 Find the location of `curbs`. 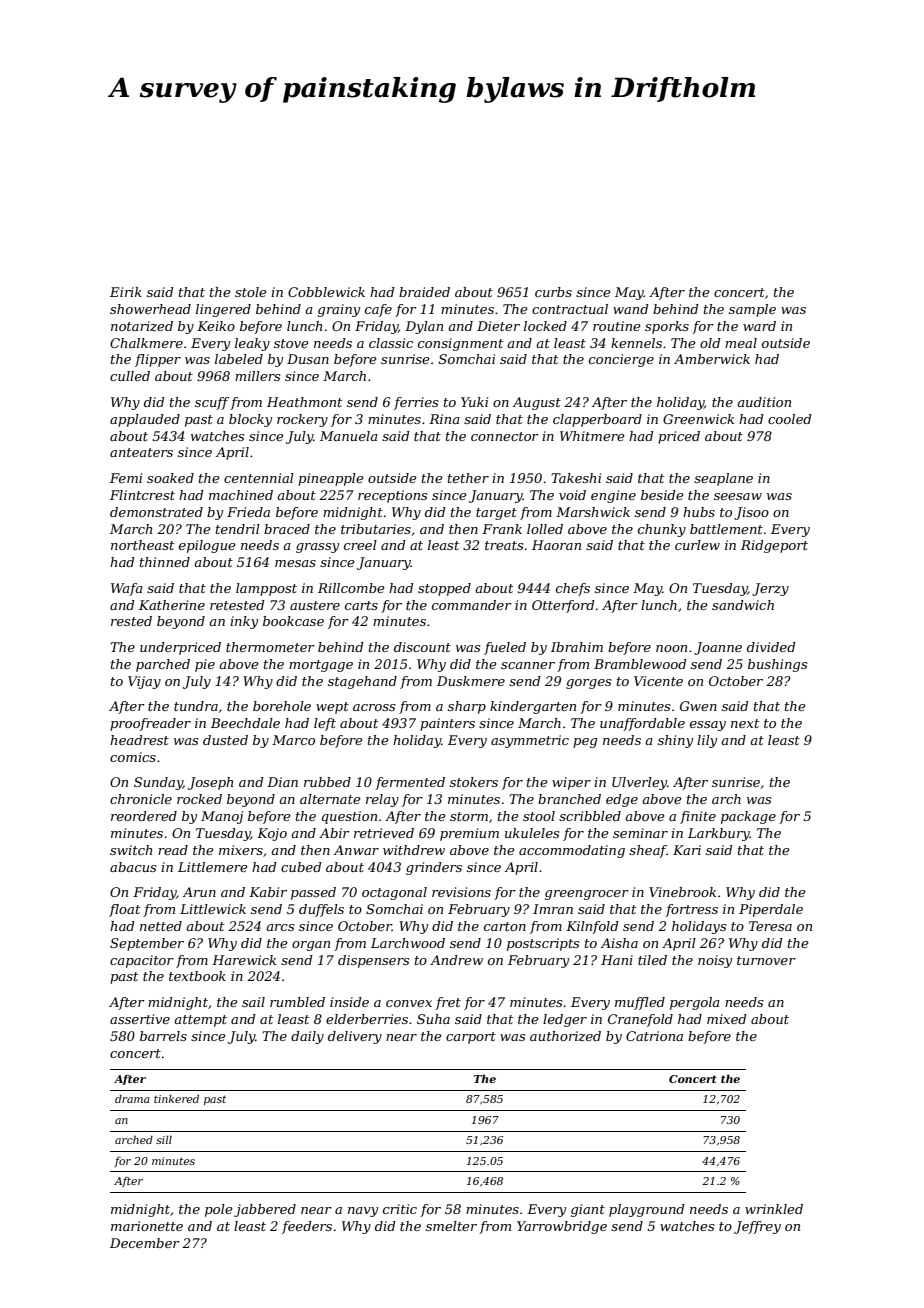

curbs is located at coordinates (553, 292).
